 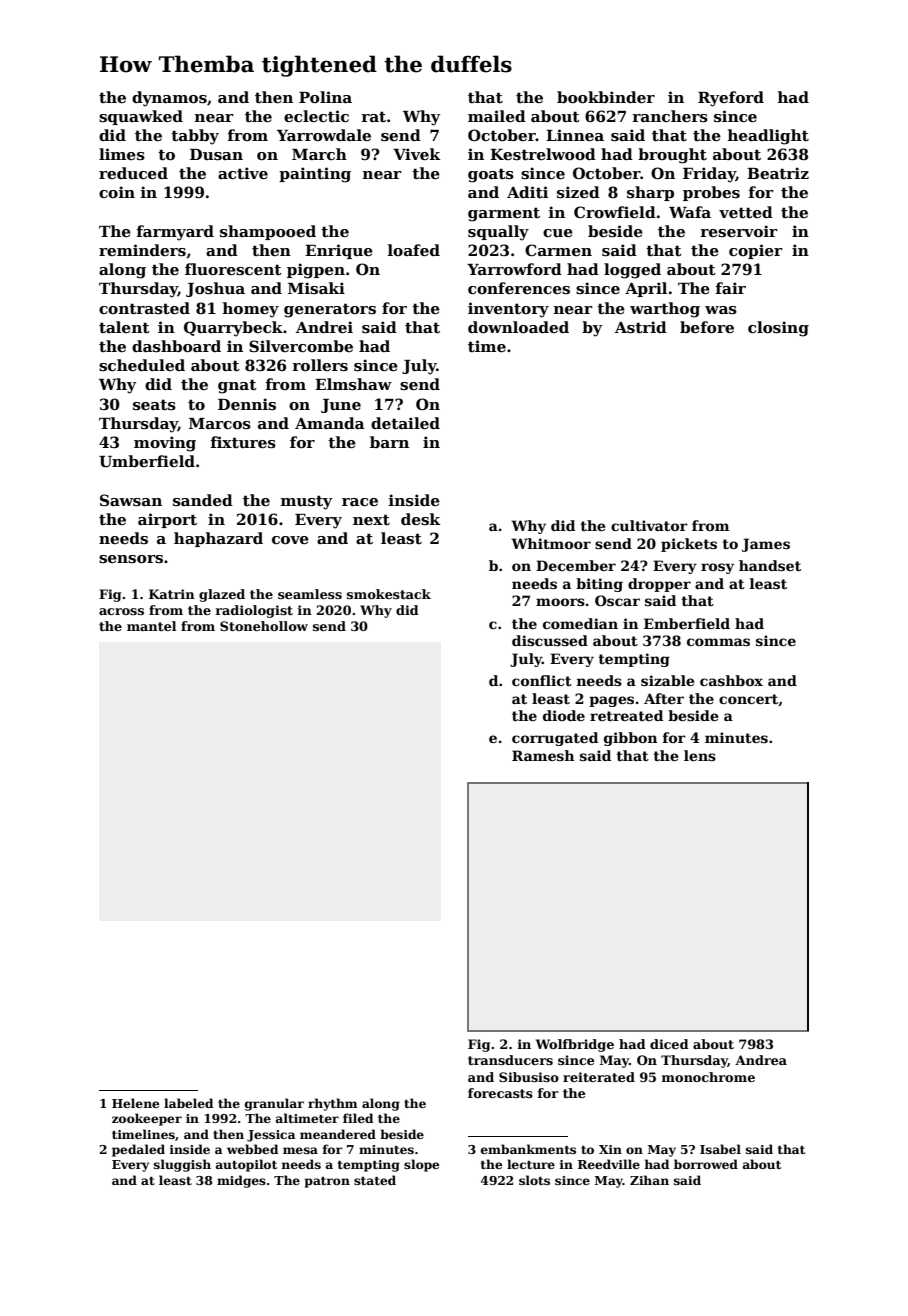 I want to click on Stonehollow, so click(x=264, y=626).
